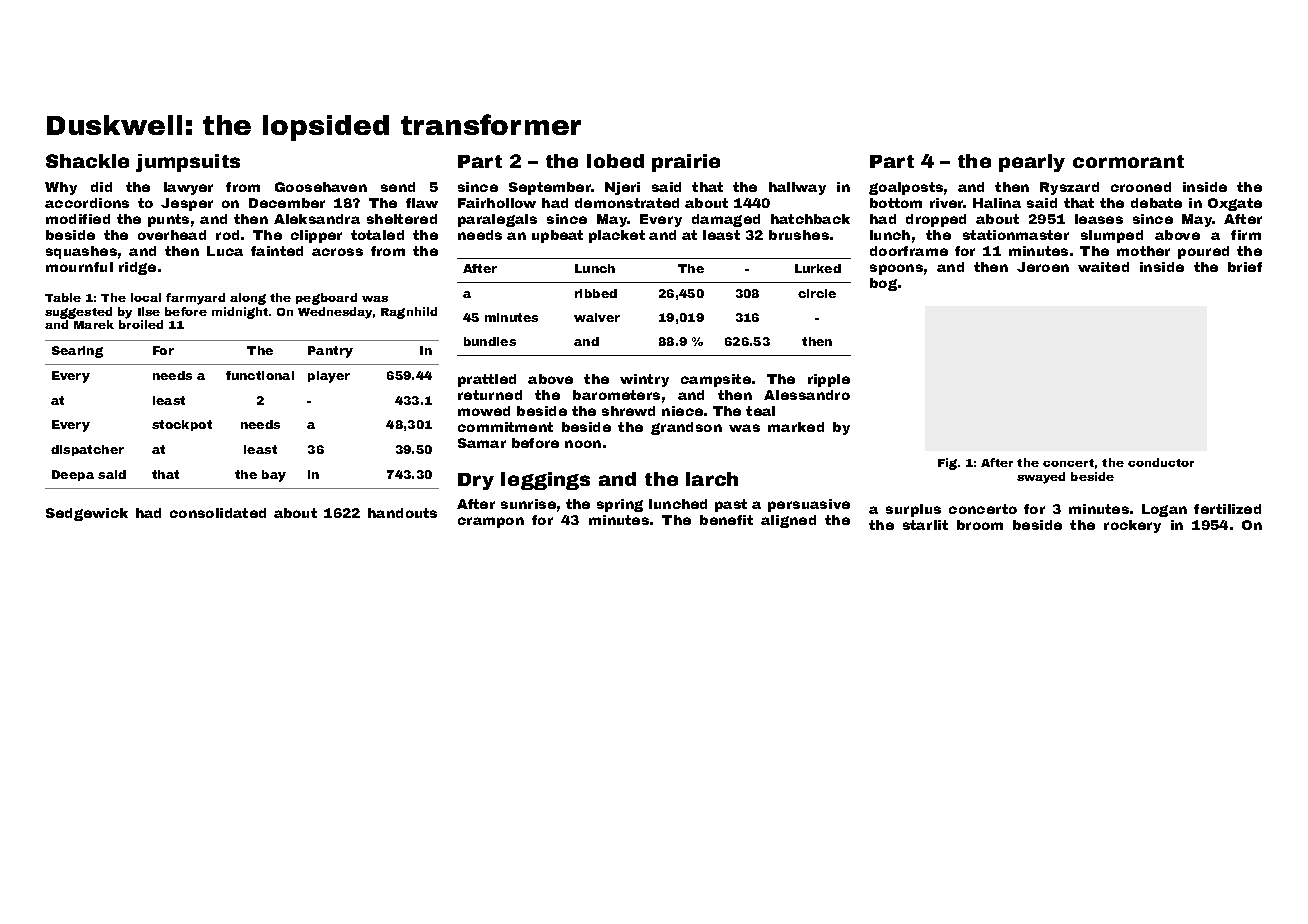 Image resolution: width=1308 pixels, height=924 pixels. I want to click on bay, so click(274, 476).
